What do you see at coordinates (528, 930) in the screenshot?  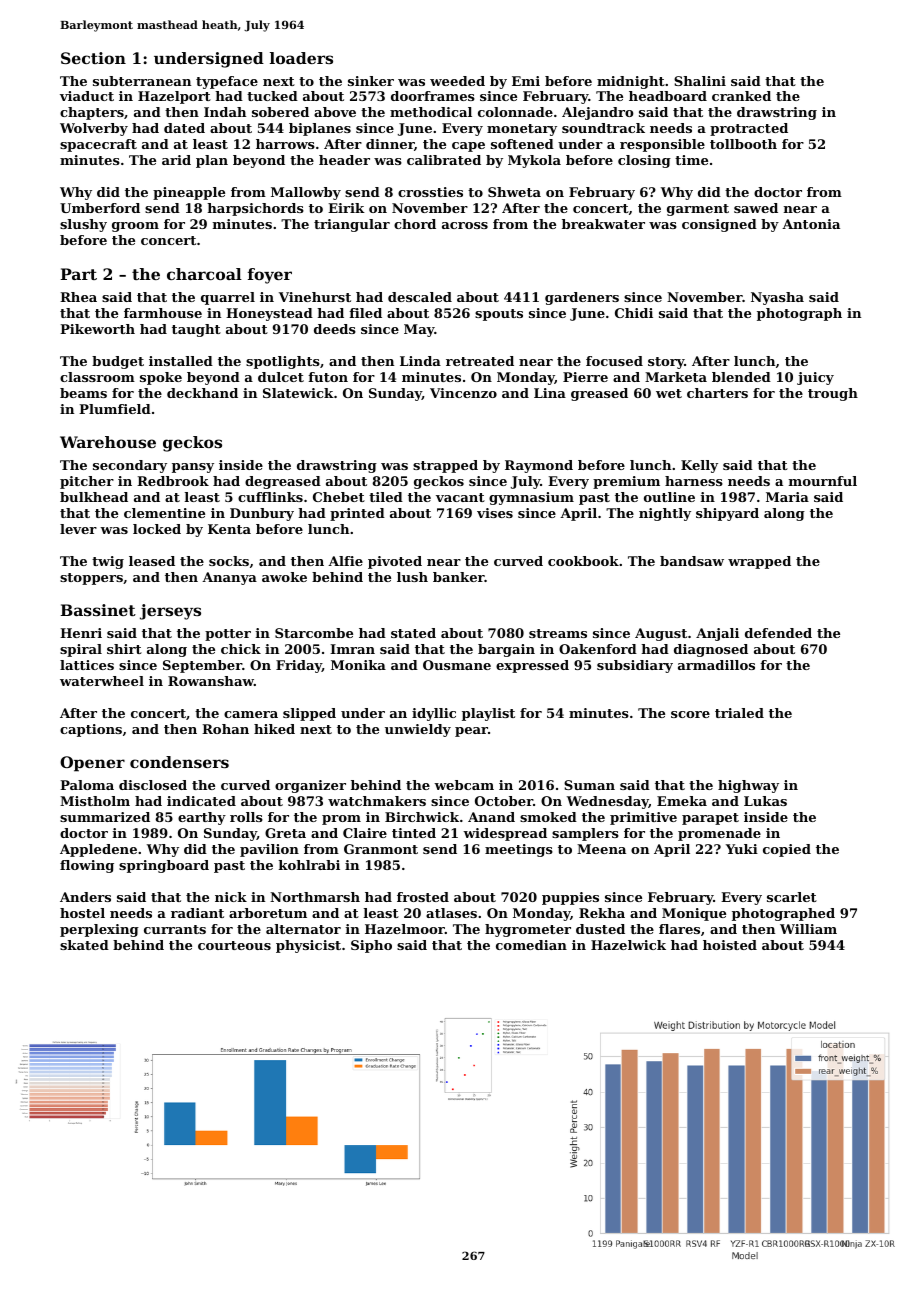 I see `hygrometer` at bounding box center [528, 930].
